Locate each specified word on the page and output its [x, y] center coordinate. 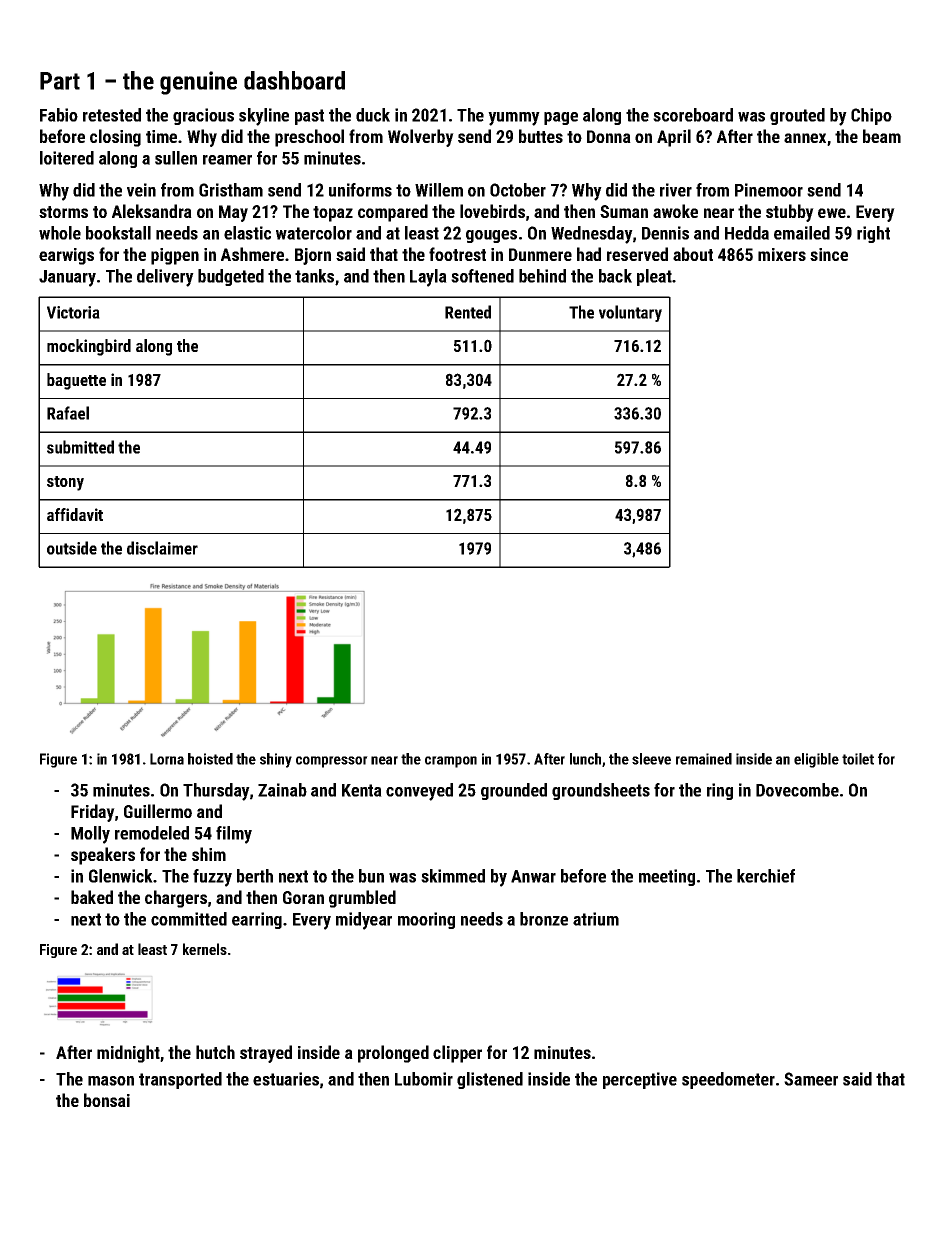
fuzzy [212, 878]
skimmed [453, 876]
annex [805, 138]
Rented [468, 312]
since [829, 254]
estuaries [286, 1079]
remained [704, 759]
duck [373, 115]
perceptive [640, 1080]
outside [72, 548]
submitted [80, 447]
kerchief [766, 876]
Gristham [231, 190]
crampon [451, 762]
